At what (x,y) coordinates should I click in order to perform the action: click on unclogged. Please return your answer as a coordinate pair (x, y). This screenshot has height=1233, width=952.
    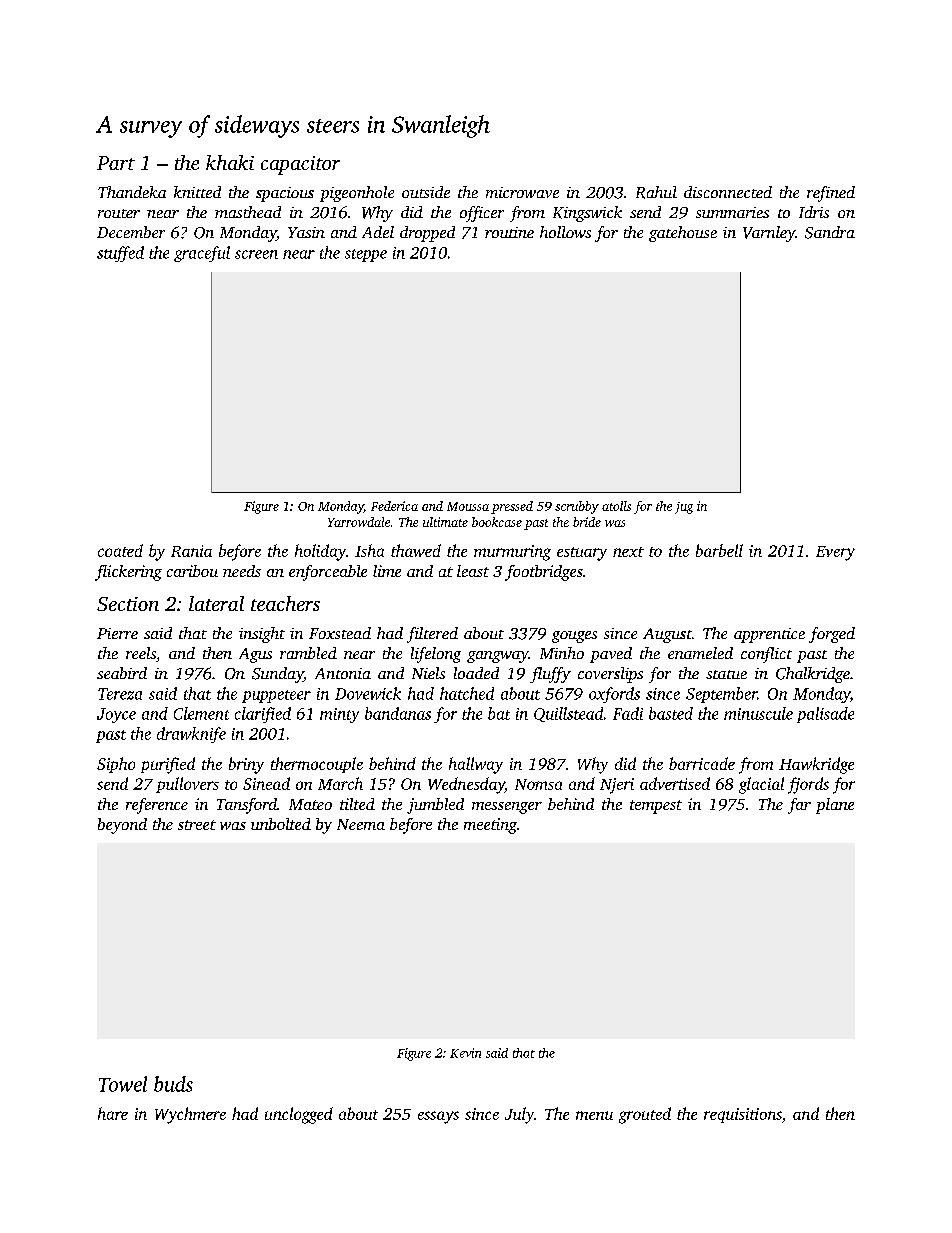
    Looking at the image, I should click on (299, 1115).
